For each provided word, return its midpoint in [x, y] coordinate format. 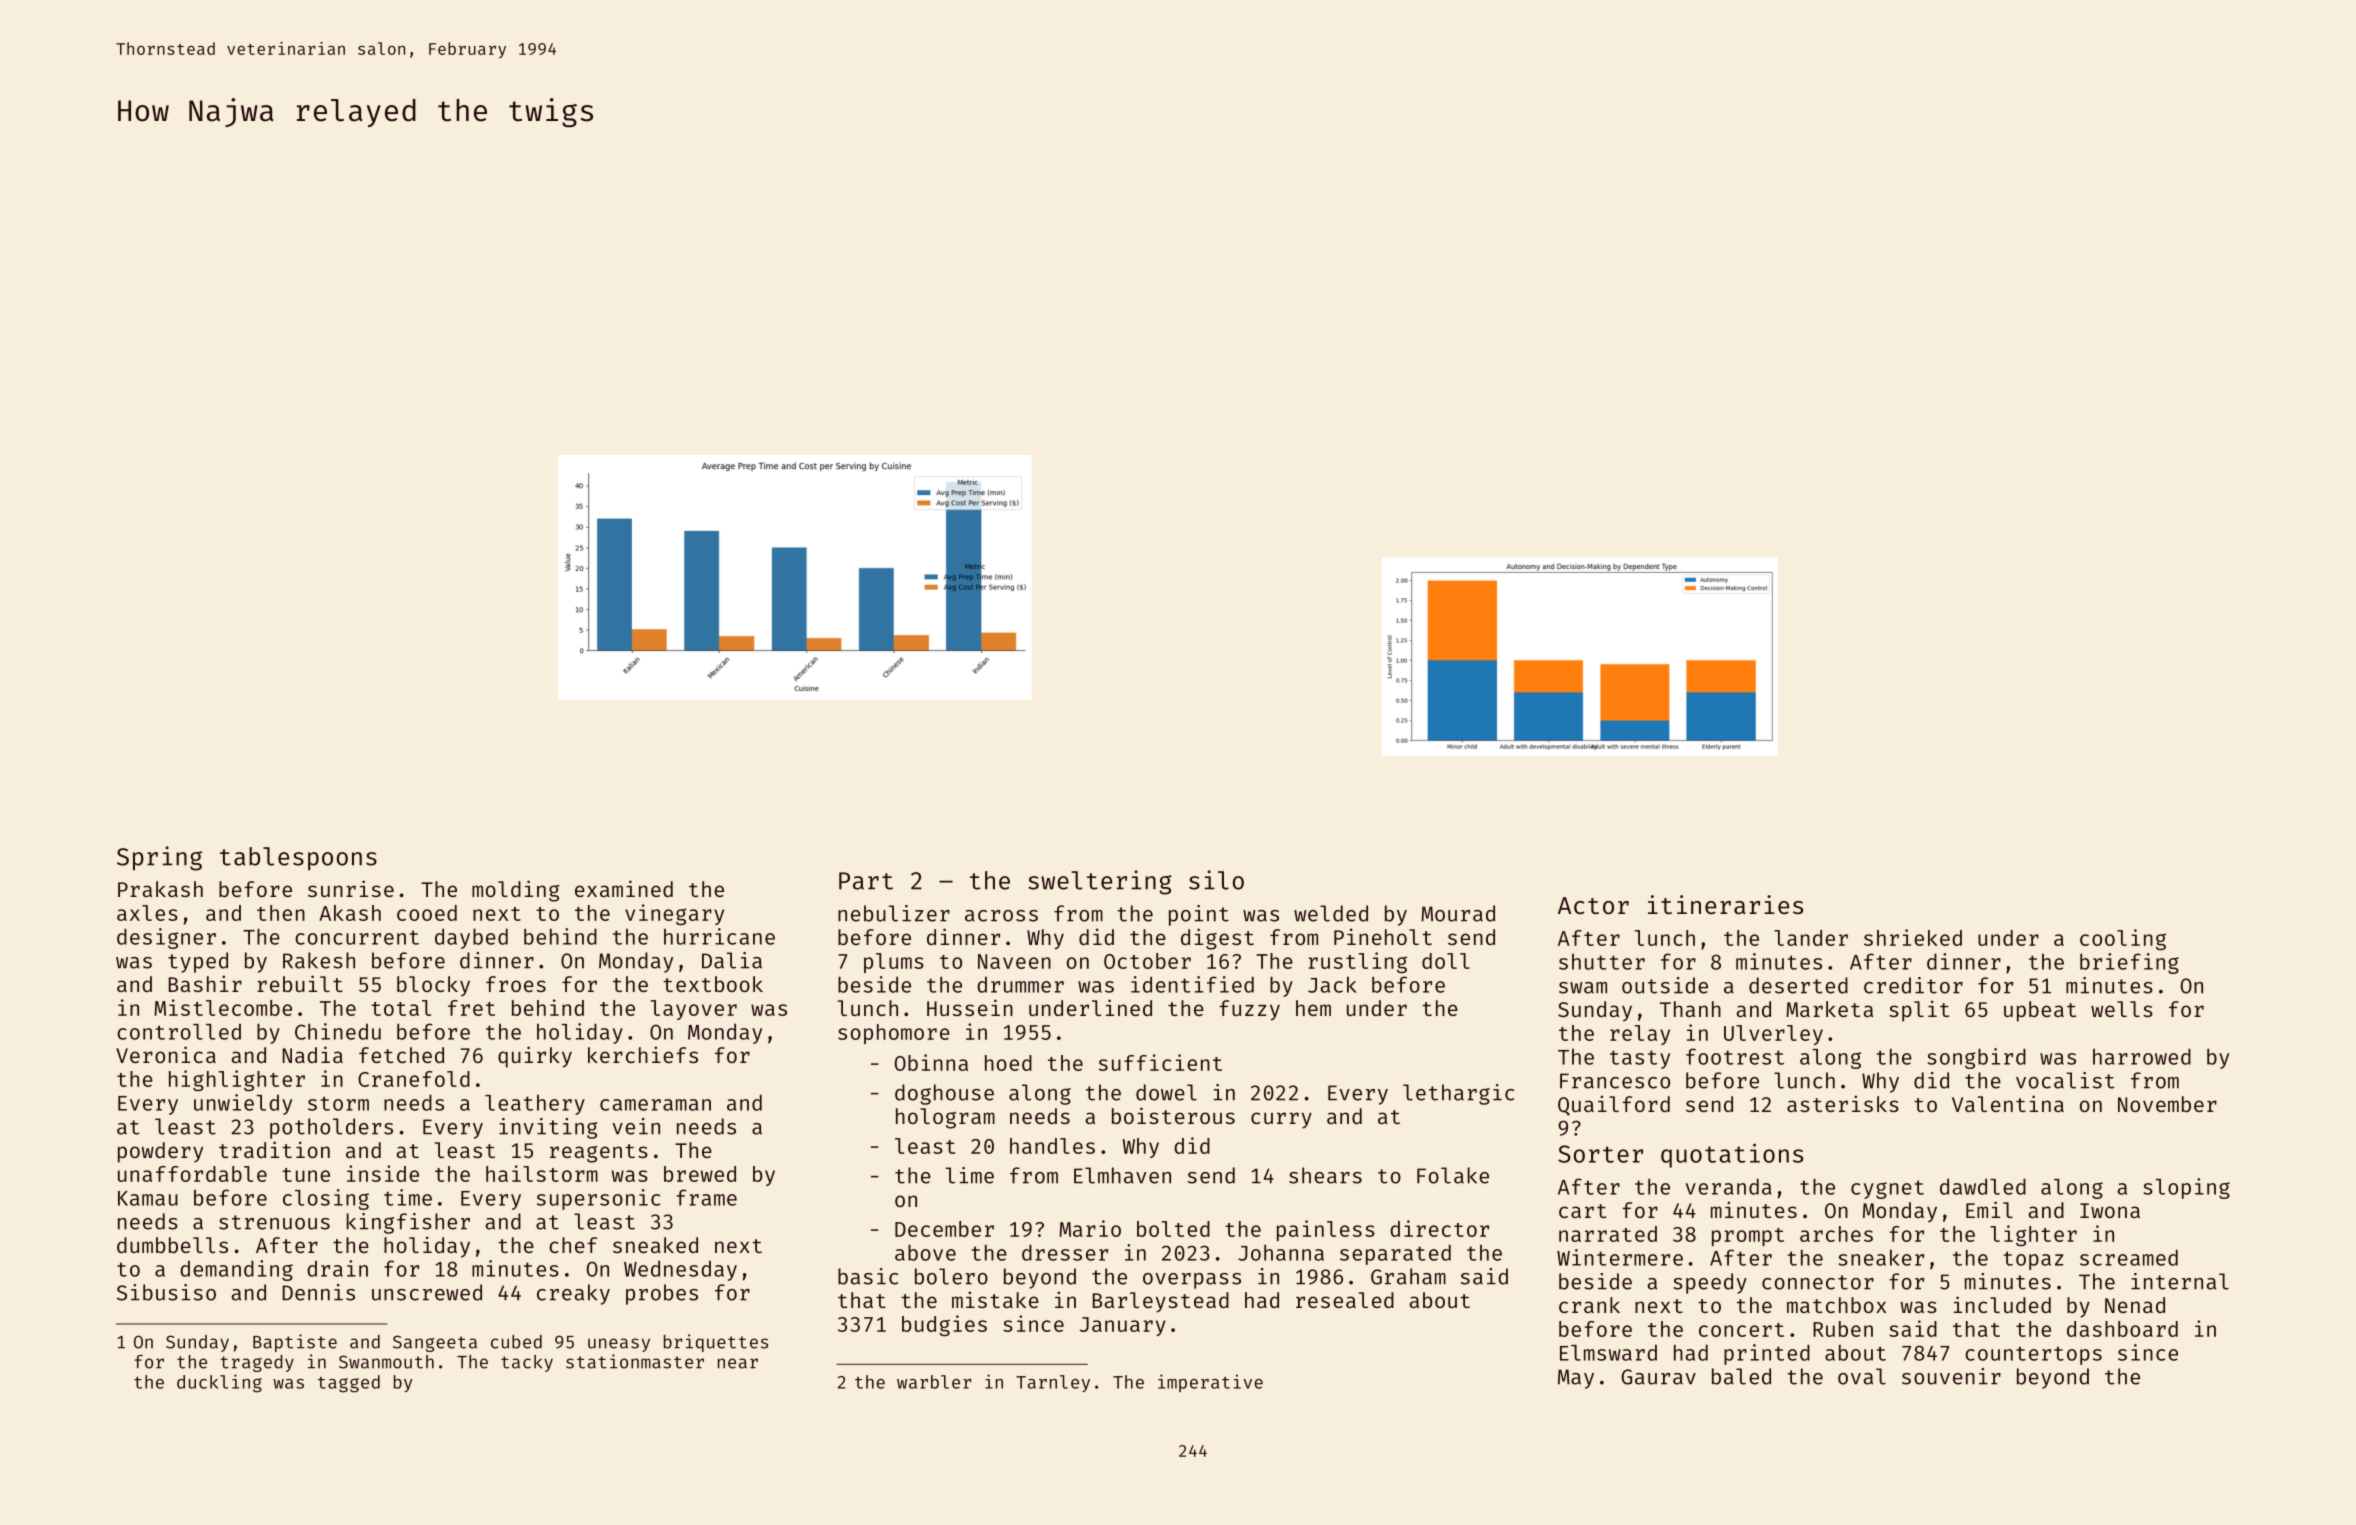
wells [2122, 1009]
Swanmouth [386, 1362]
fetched [401, 1055]
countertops [2033, 1355]
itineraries [1725, 904]
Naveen [1014, 961]
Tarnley [1053, 1383]
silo [1216, 880]
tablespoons [298, 859]
